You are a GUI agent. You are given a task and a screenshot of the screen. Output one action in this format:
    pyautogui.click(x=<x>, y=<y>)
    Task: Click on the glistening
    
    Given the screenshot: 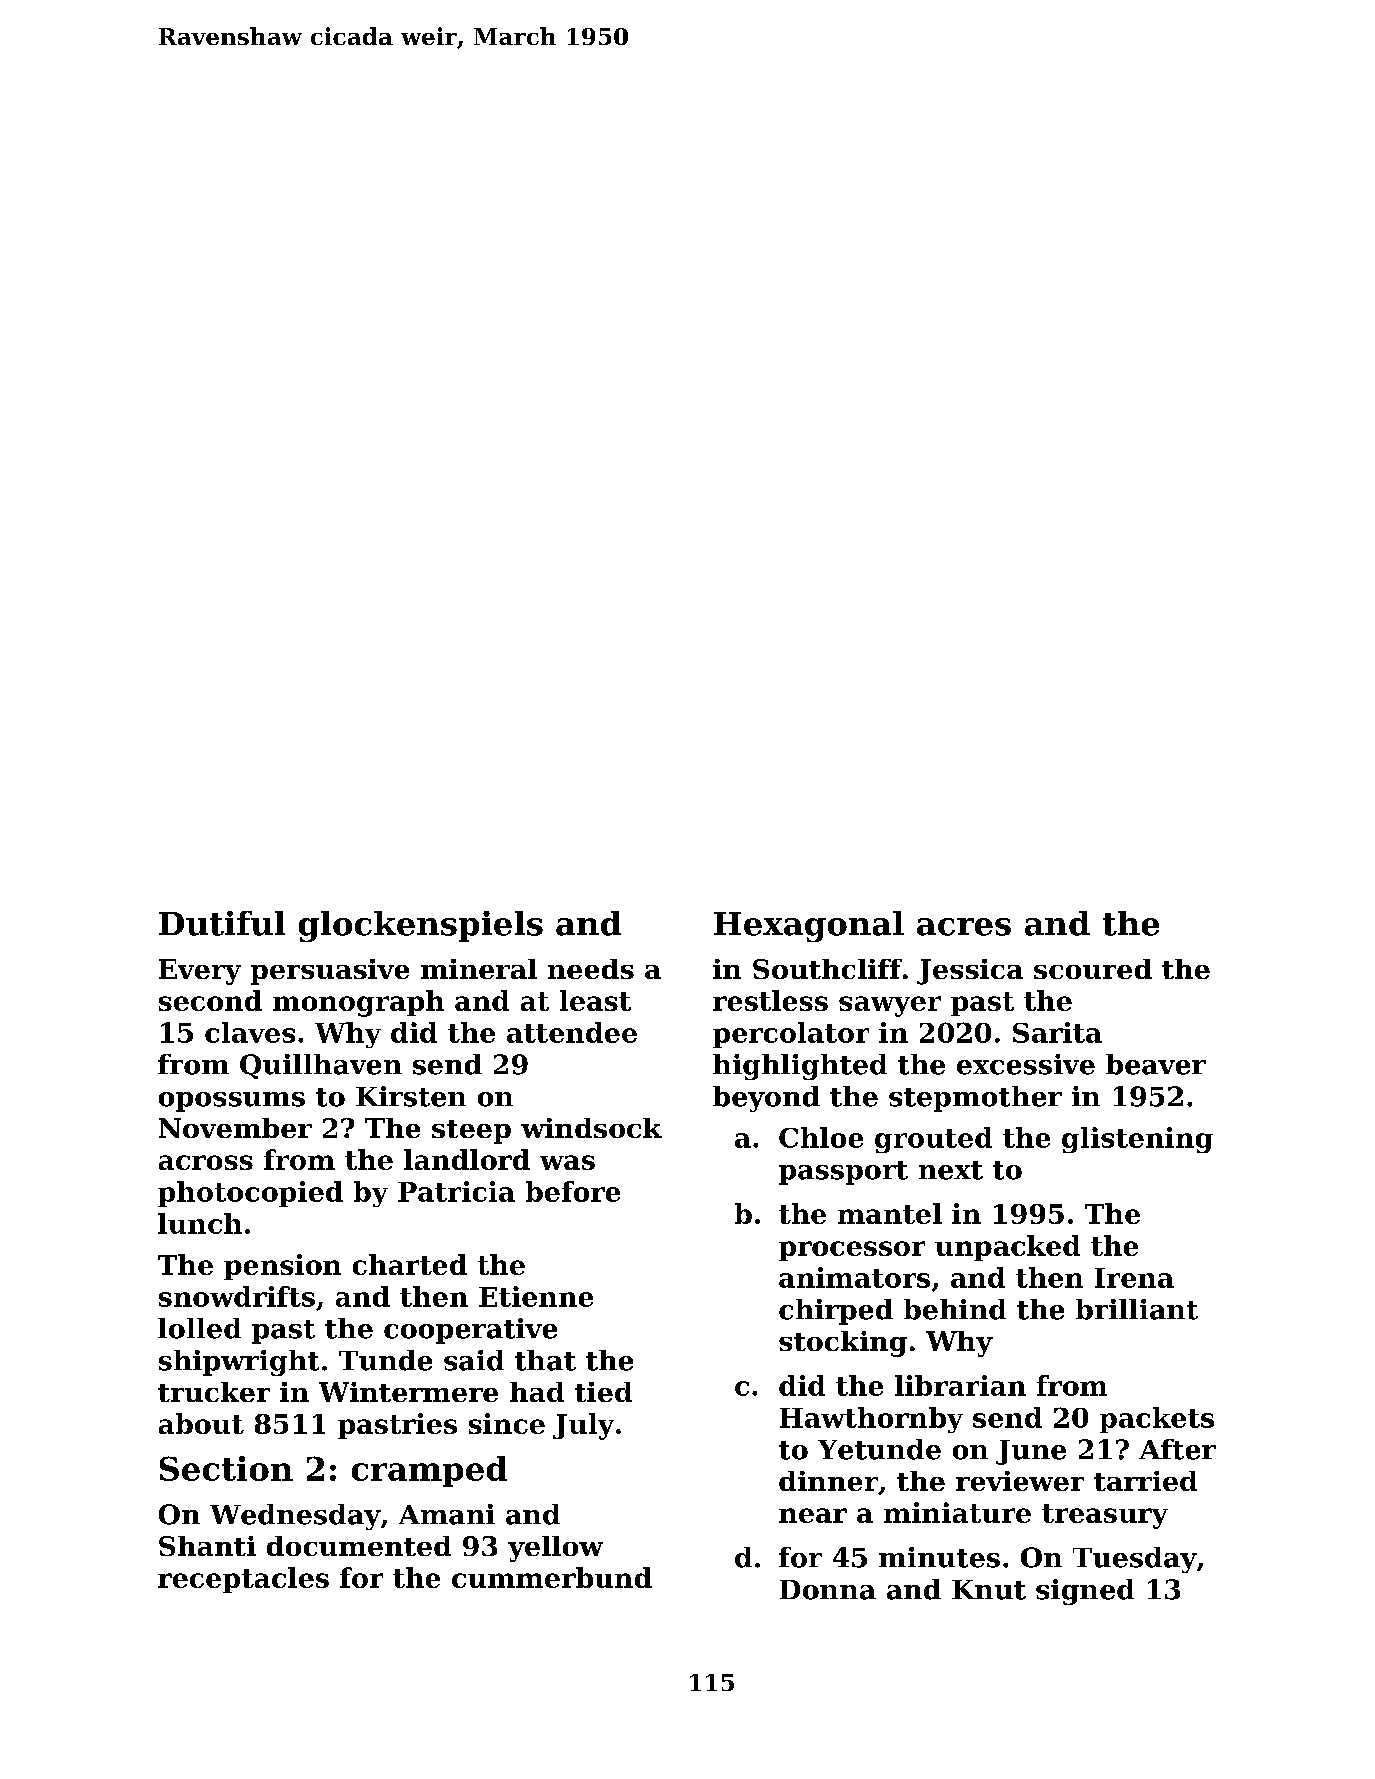 What is the action you would take?
    pyautogui.click(x=1137, y=1140)
